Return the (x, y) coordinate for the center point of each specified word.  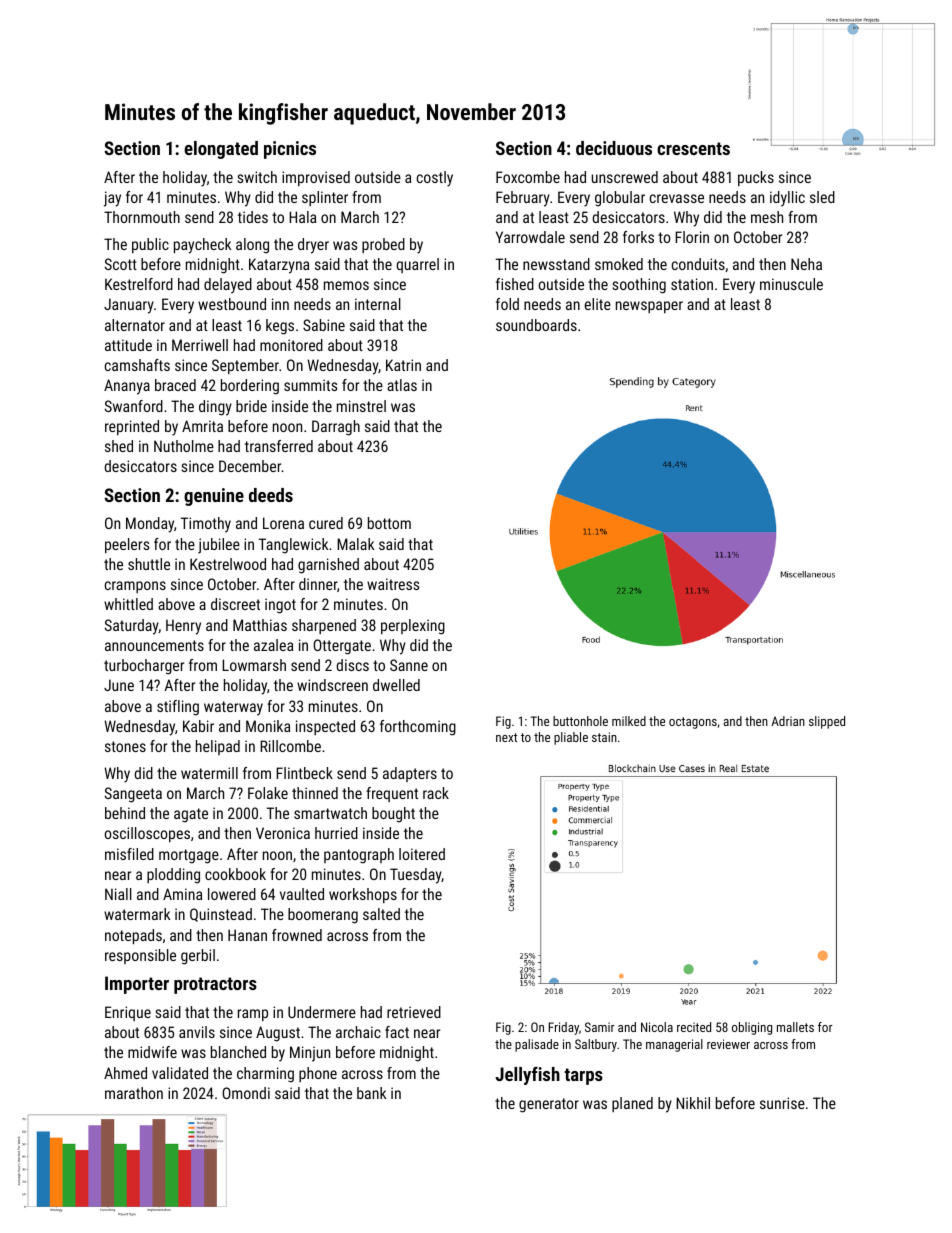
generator (549, 1105)
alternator (135, 325)
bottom (389, 523)
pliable (571, 738)
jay (112, 199)
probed (383, 245)
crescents (693, 148)
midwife (152, 1052)
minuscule (791, 284)
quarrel (417, 265)
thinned (315, 793)
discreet (235, 604)
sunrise (782, 1103)
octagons (693, 723)
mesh (767, 217)
